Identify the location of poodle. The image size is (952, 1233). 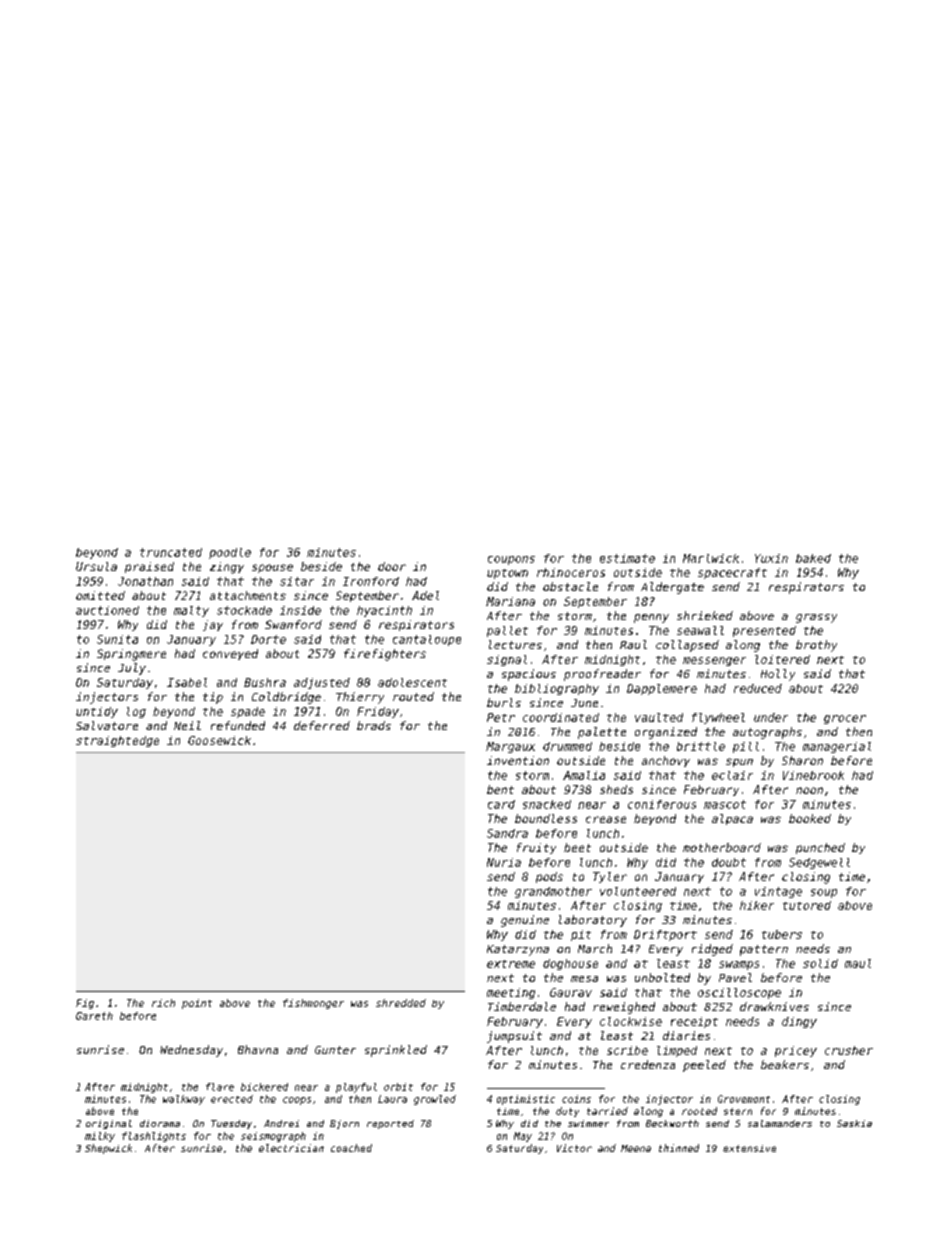
(230, 553).
